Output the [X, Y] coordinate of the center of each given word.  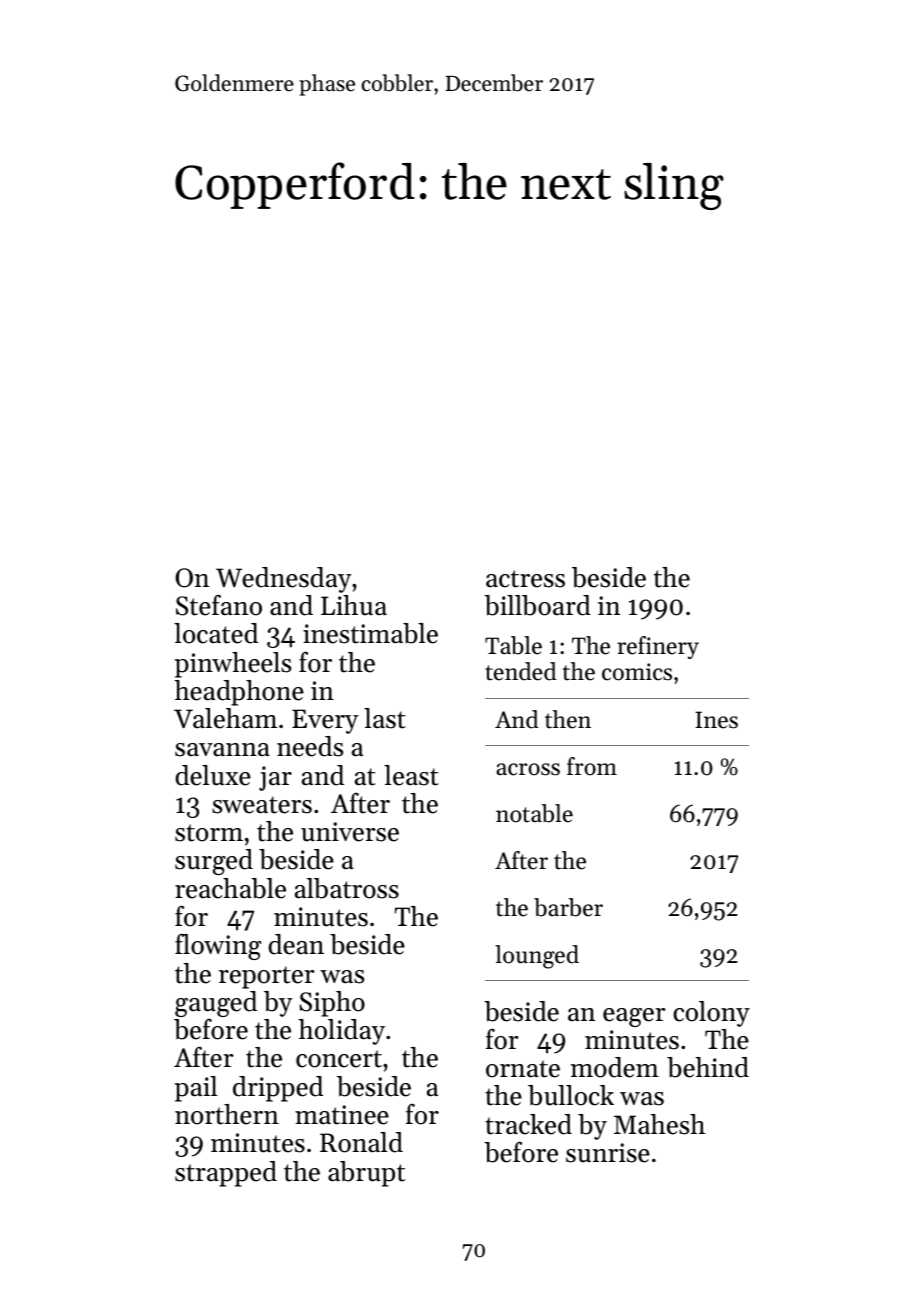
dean [296, 944]
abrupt [366, 1174]
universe [350, 832]
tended [520, 671]
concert [339, 1059]
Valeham [225, 718]
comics [637, 672]
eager [634, 1017]
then [568, 719]
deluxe [213, 775]
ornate [523, 1069]
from [592, 766]
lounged [537, 957]
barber [568, 907]
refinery [658, 647]
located [216, 633]
